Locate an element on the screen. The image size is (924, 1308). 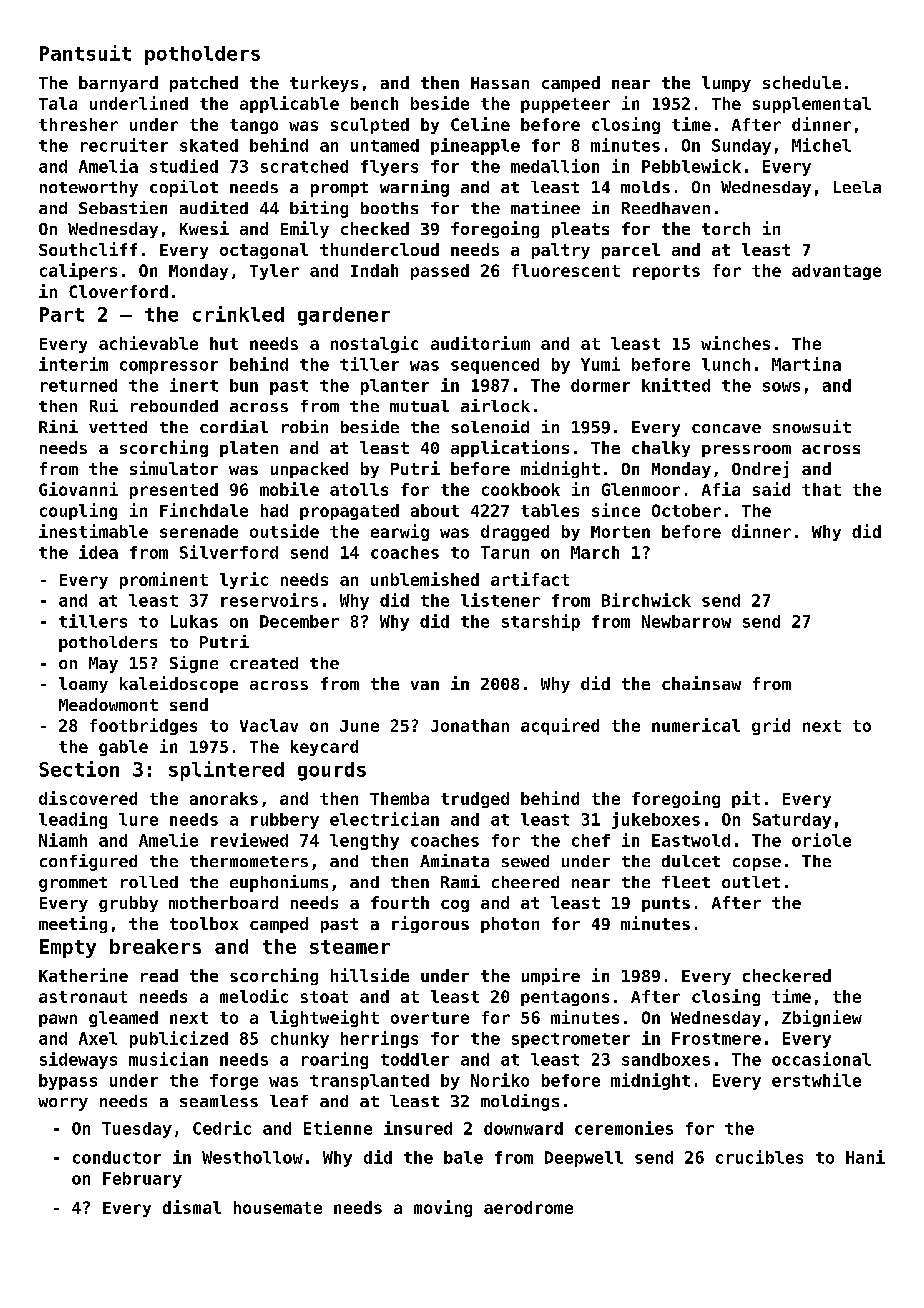
torch is located at coordinates (726, 228).
